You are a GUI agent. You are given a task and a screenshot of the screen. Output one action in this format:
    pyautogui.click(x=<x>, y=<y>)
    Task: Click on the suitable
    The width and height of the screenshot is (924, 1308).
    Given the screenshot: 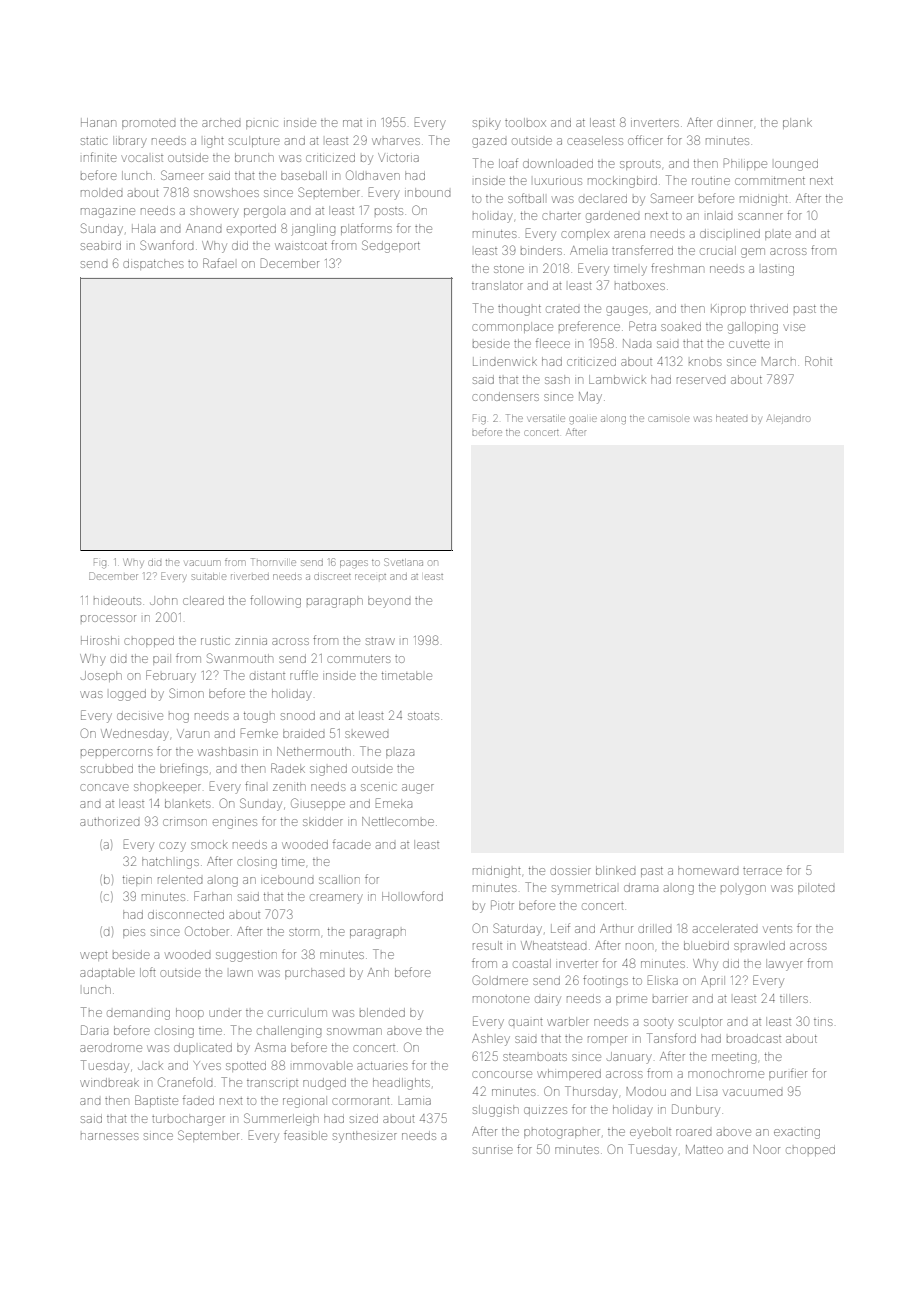 What is the action you would take?
    pyautogui.click(x=209, y=576)
